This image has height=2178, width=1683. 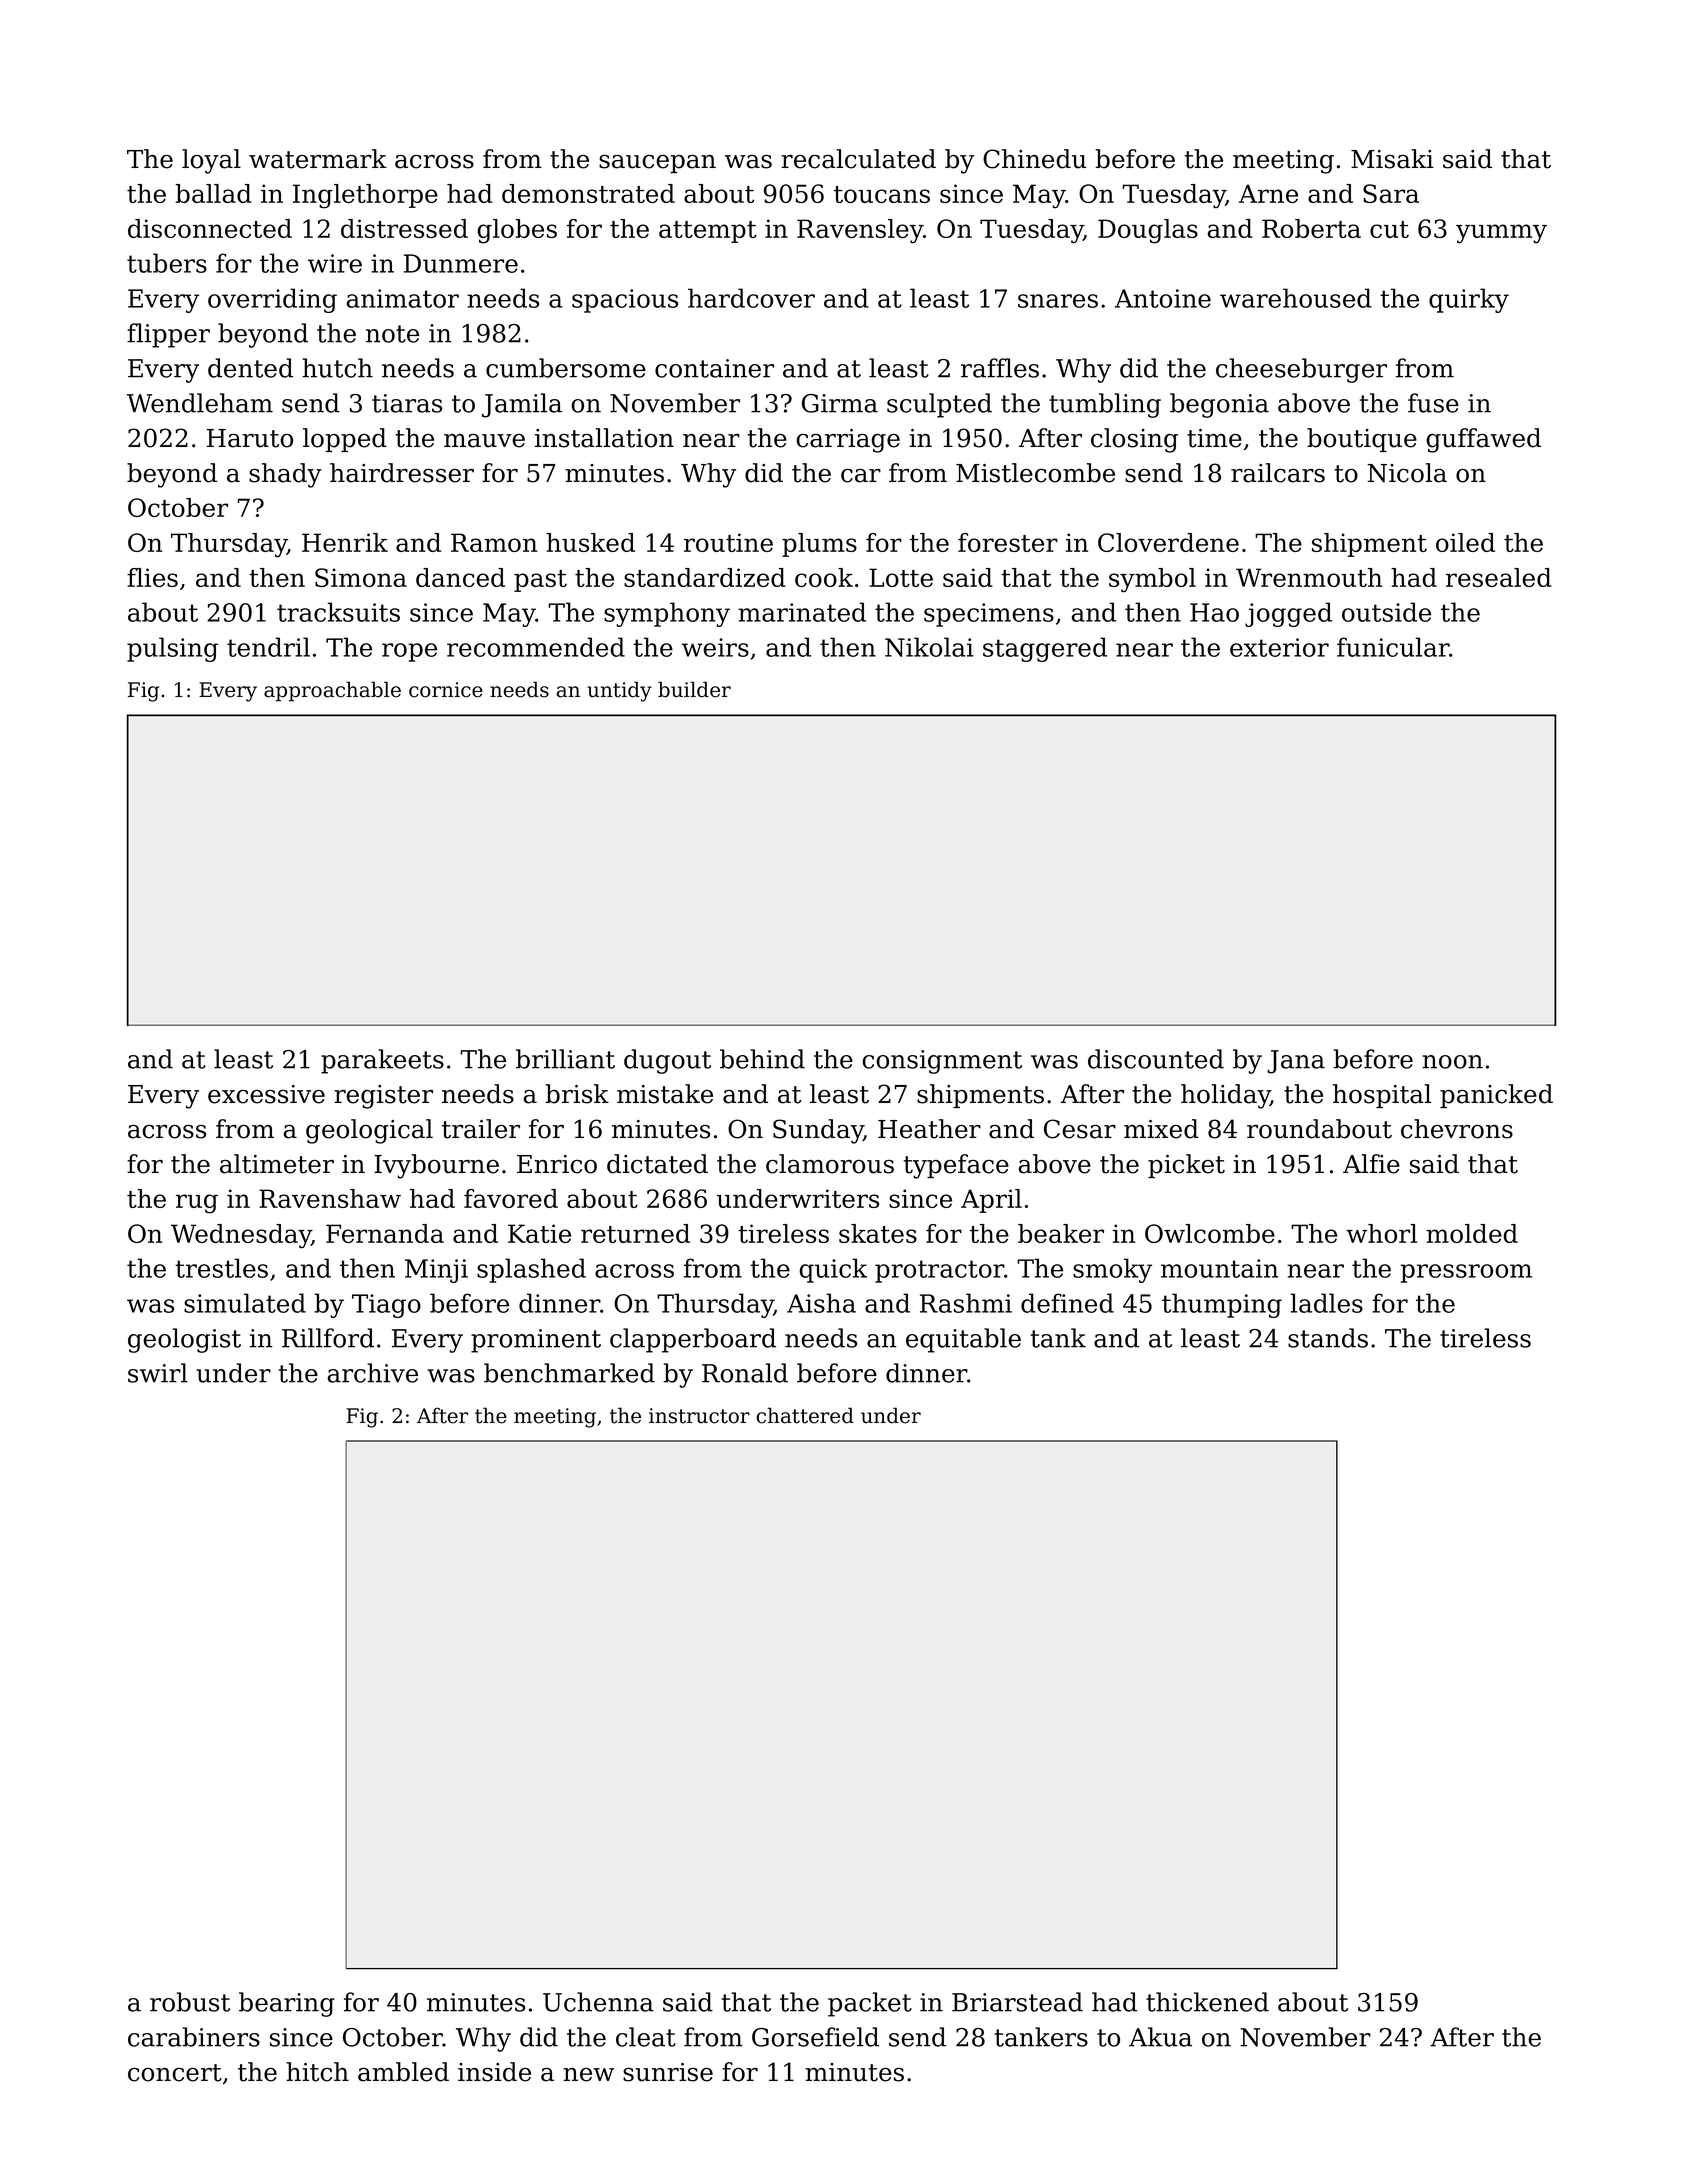 What do you see at coordinates (158, 1373) in the image?
I see `swirl` at bounding box center [158, 1373].
